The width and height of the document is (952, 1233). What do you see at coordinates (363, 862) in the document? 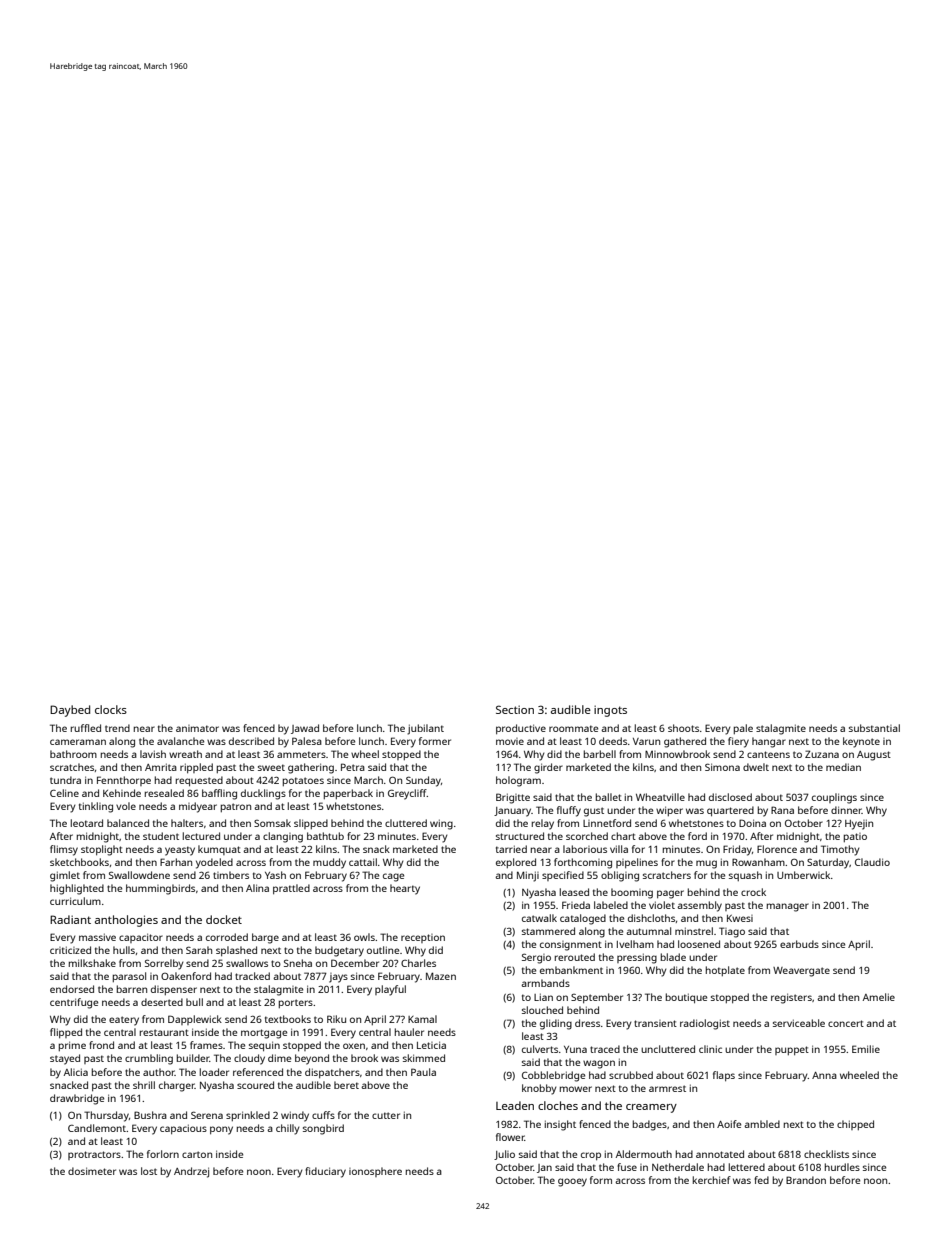
I see `cattail` at bounding box center [363, 862].
